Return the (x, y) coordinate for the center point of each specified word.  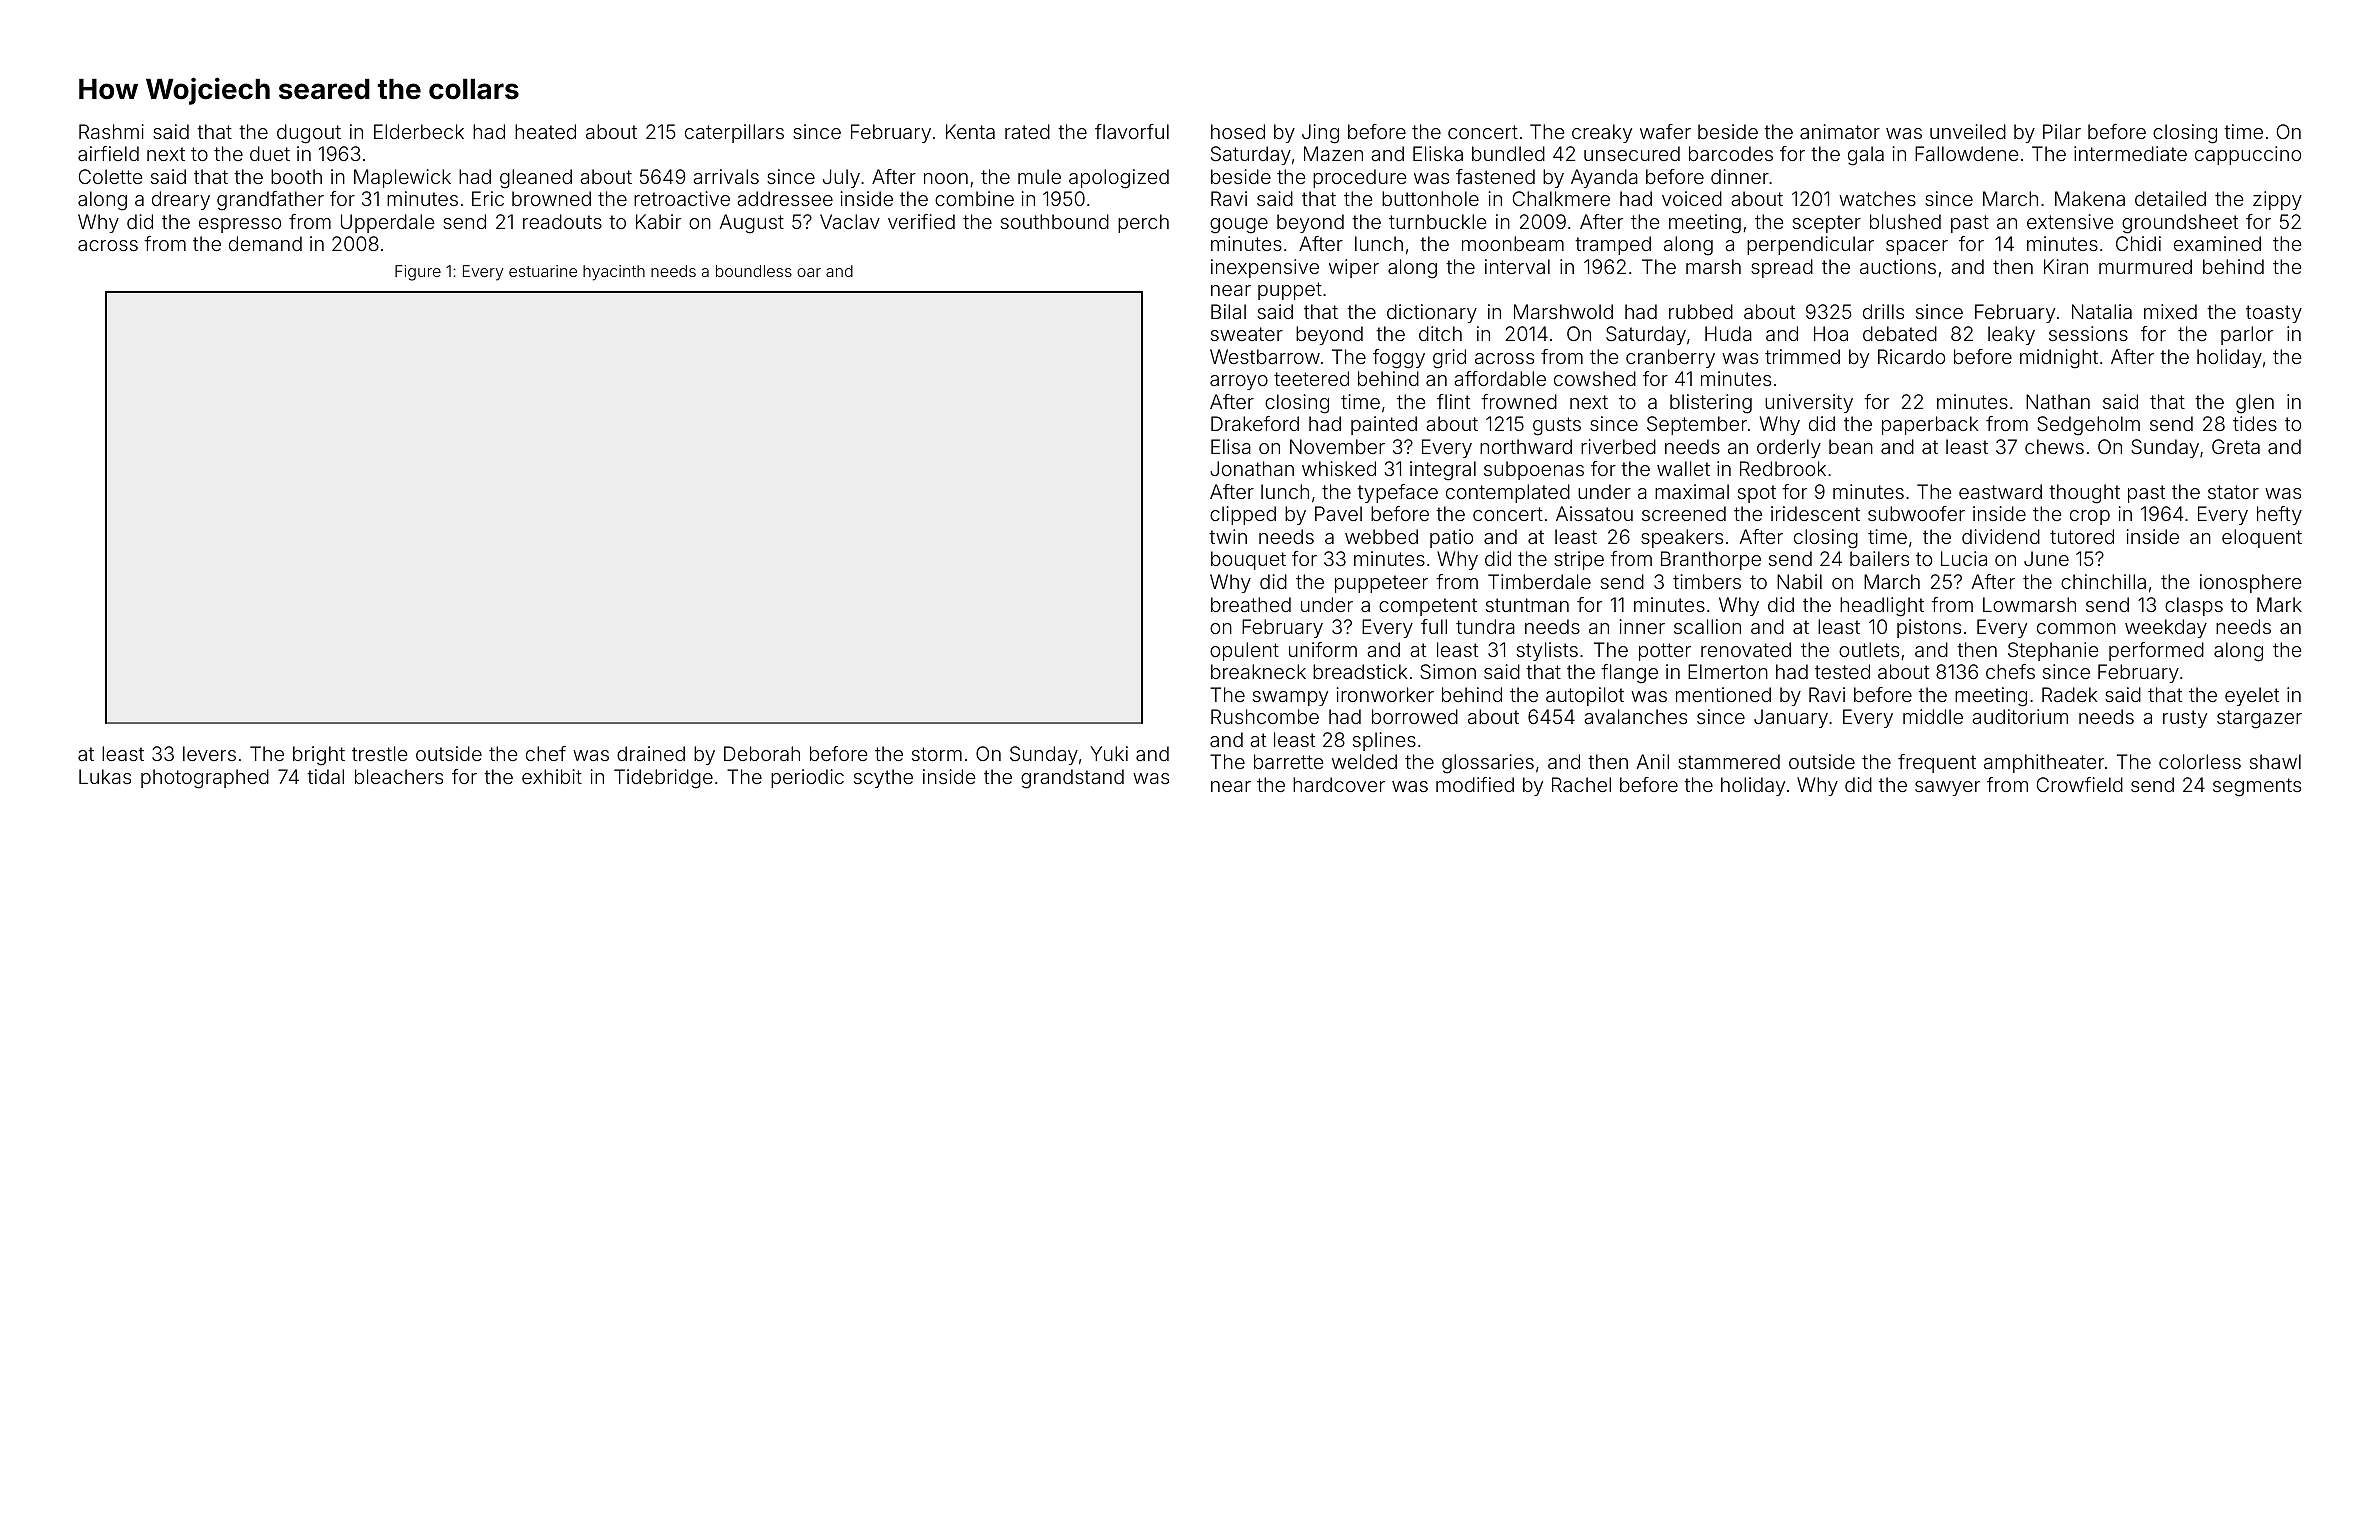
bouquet (1248, 560)
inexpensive (1265, 268)
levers (209, 753)
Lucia (1964, 558)
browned (551, 198)
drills (1883, 311)
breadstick (1360, 671)
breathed (1251, 604)
